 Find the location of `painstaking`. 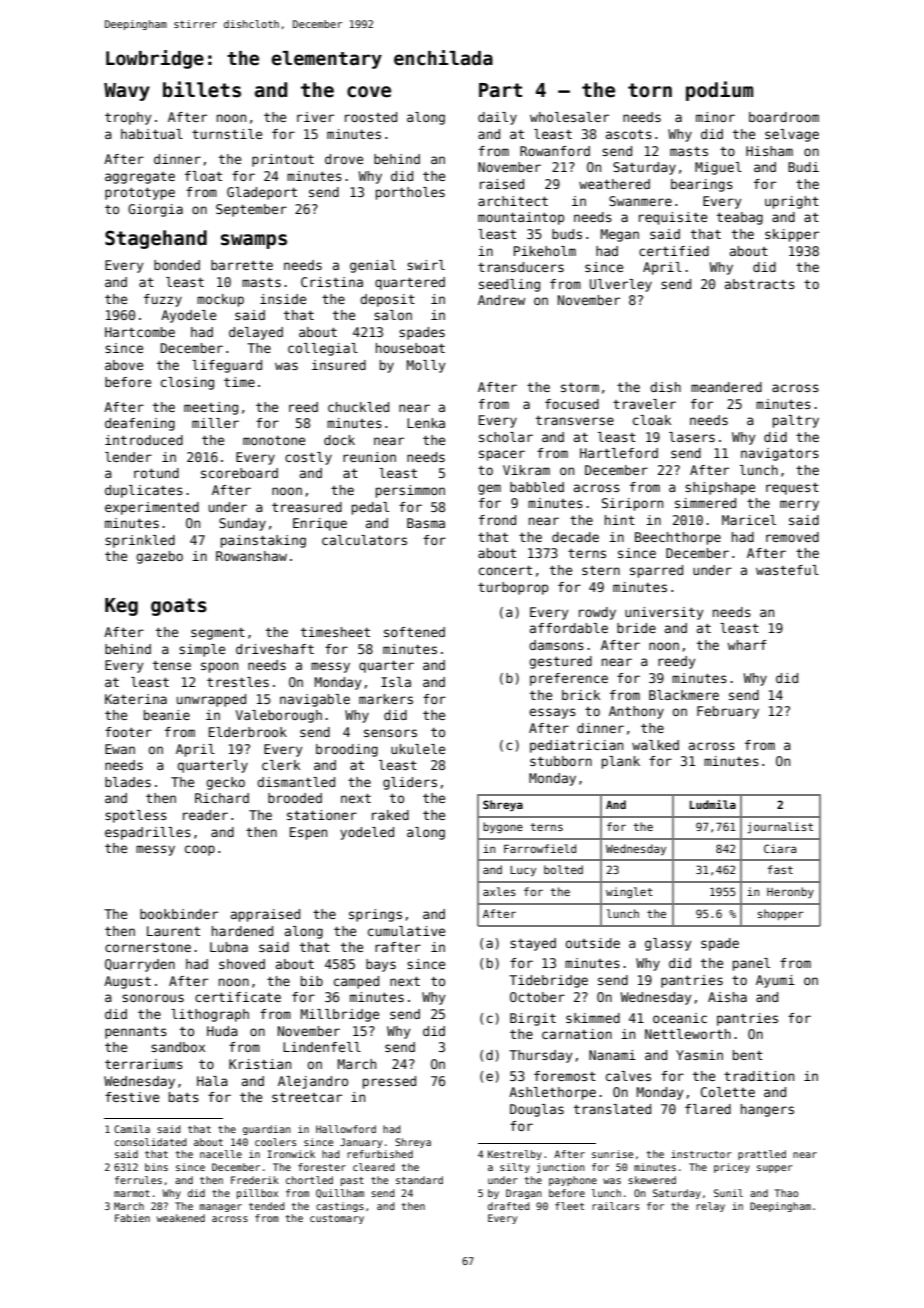

painstaking is located at coordinates (263, 541).
